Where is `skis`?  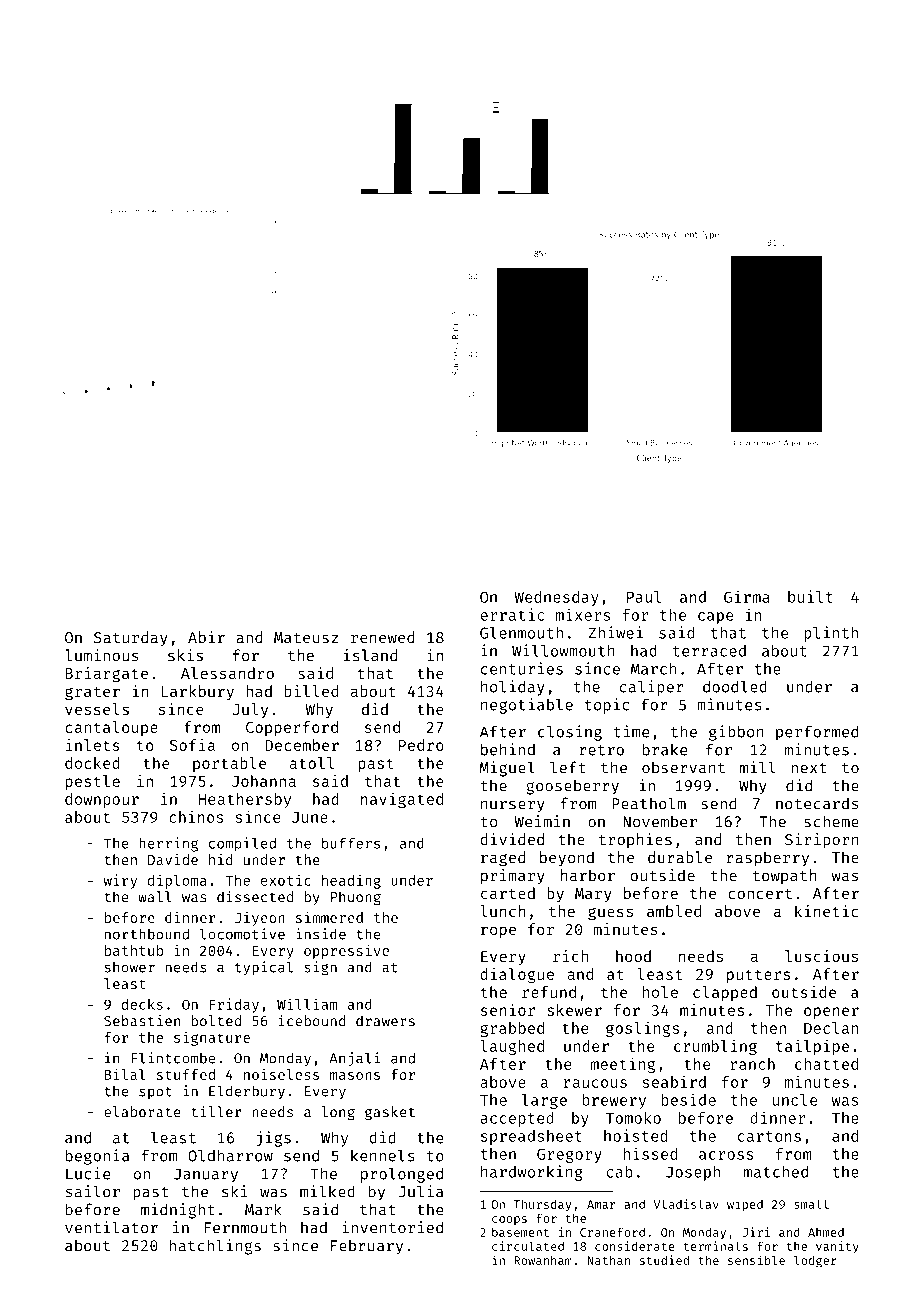
skis is located at coordinates (185, 655).
